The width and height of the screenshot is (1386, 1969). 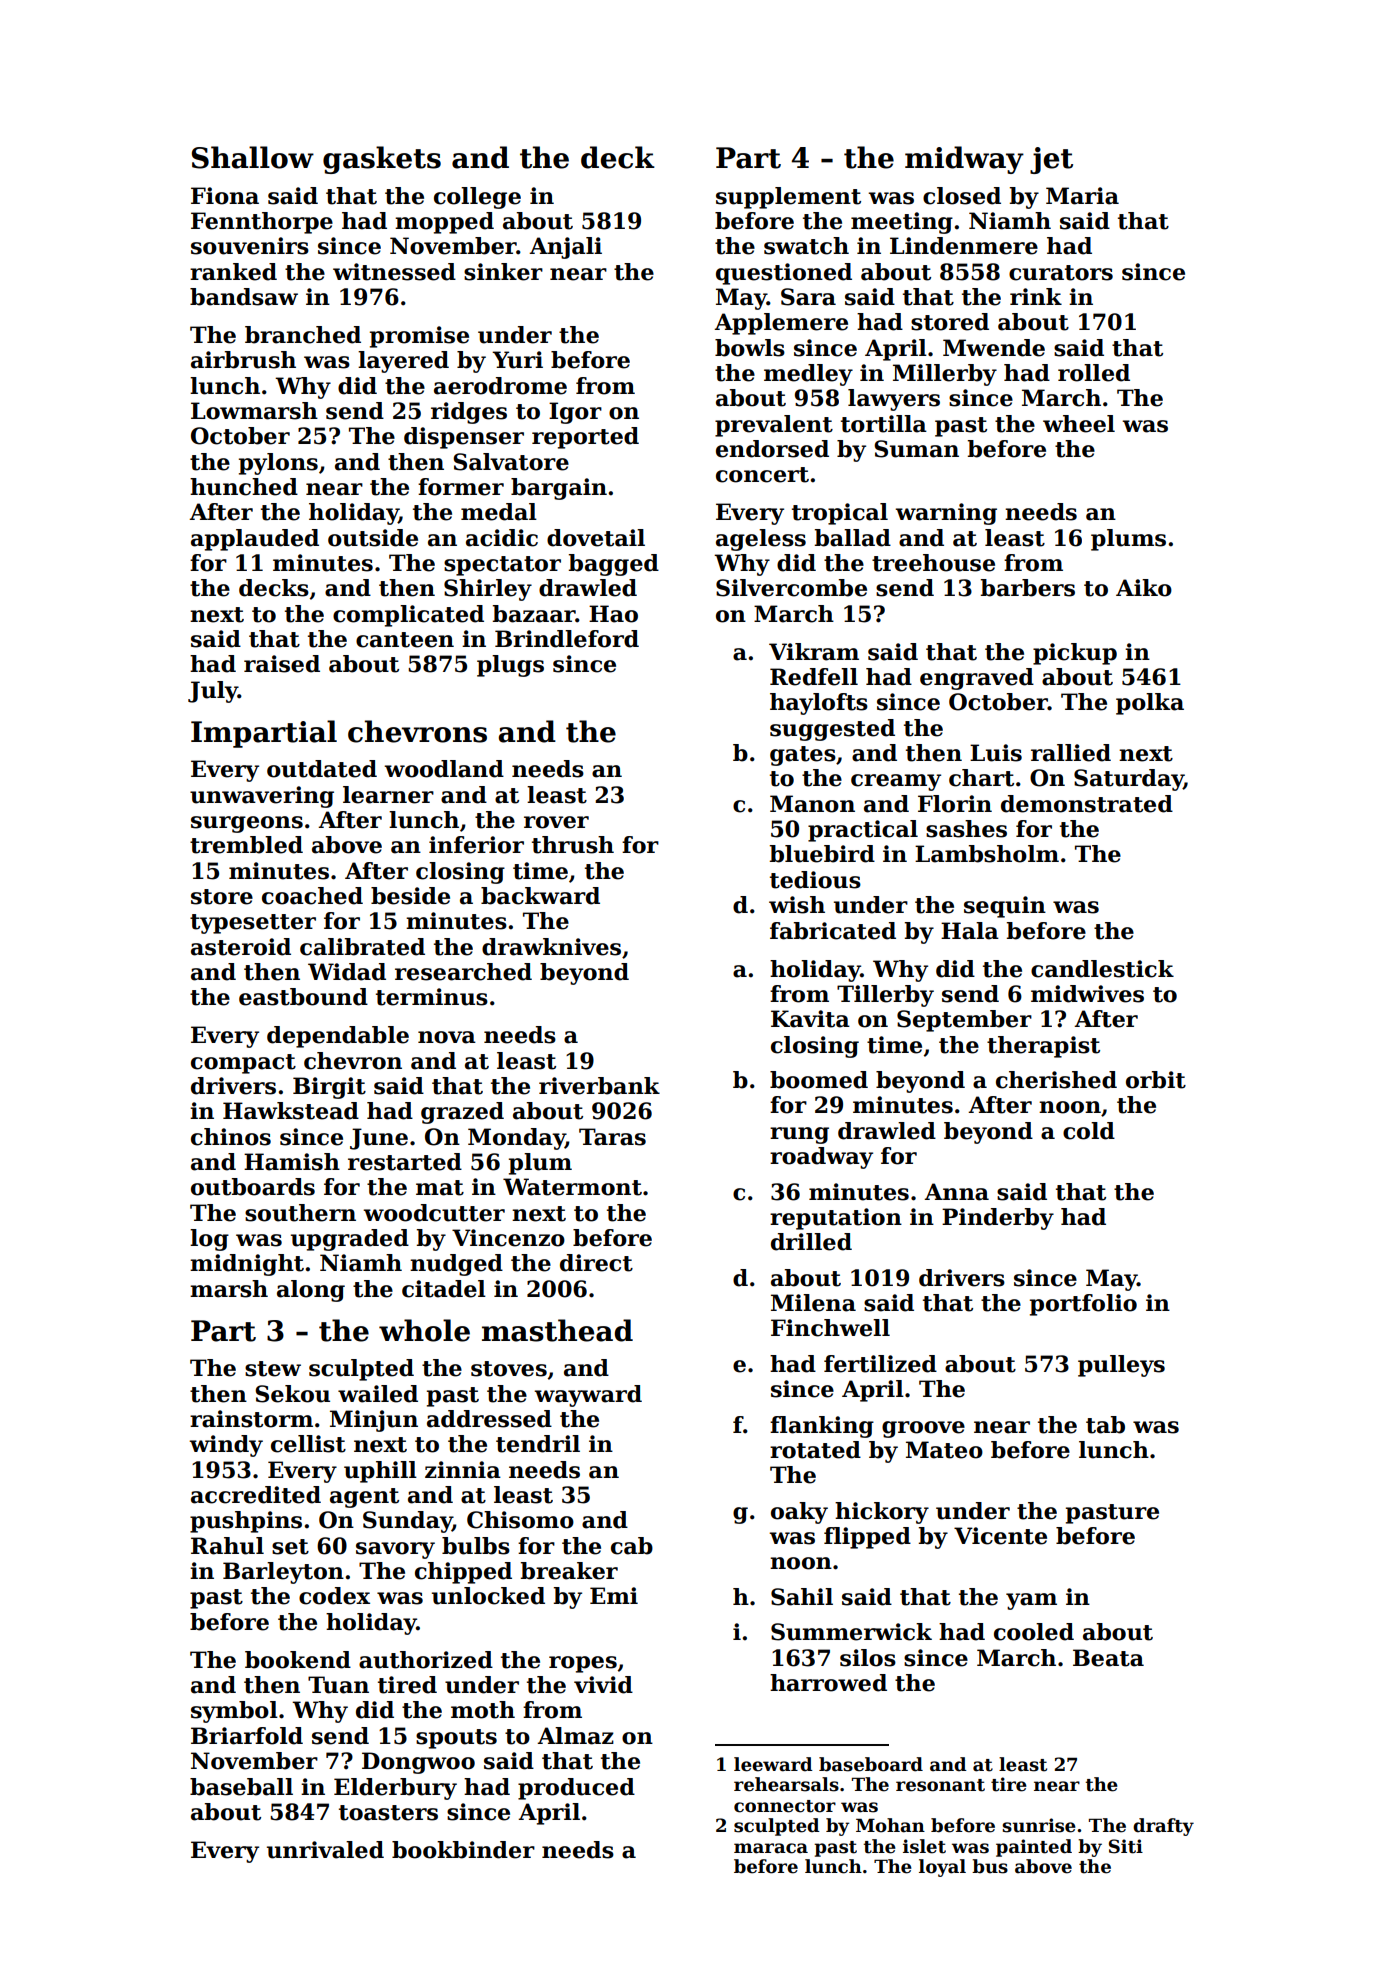 What do you see at coordinates (233, 272) in the screenshot?
I see `ranked` at bounding box center [233, 272].
